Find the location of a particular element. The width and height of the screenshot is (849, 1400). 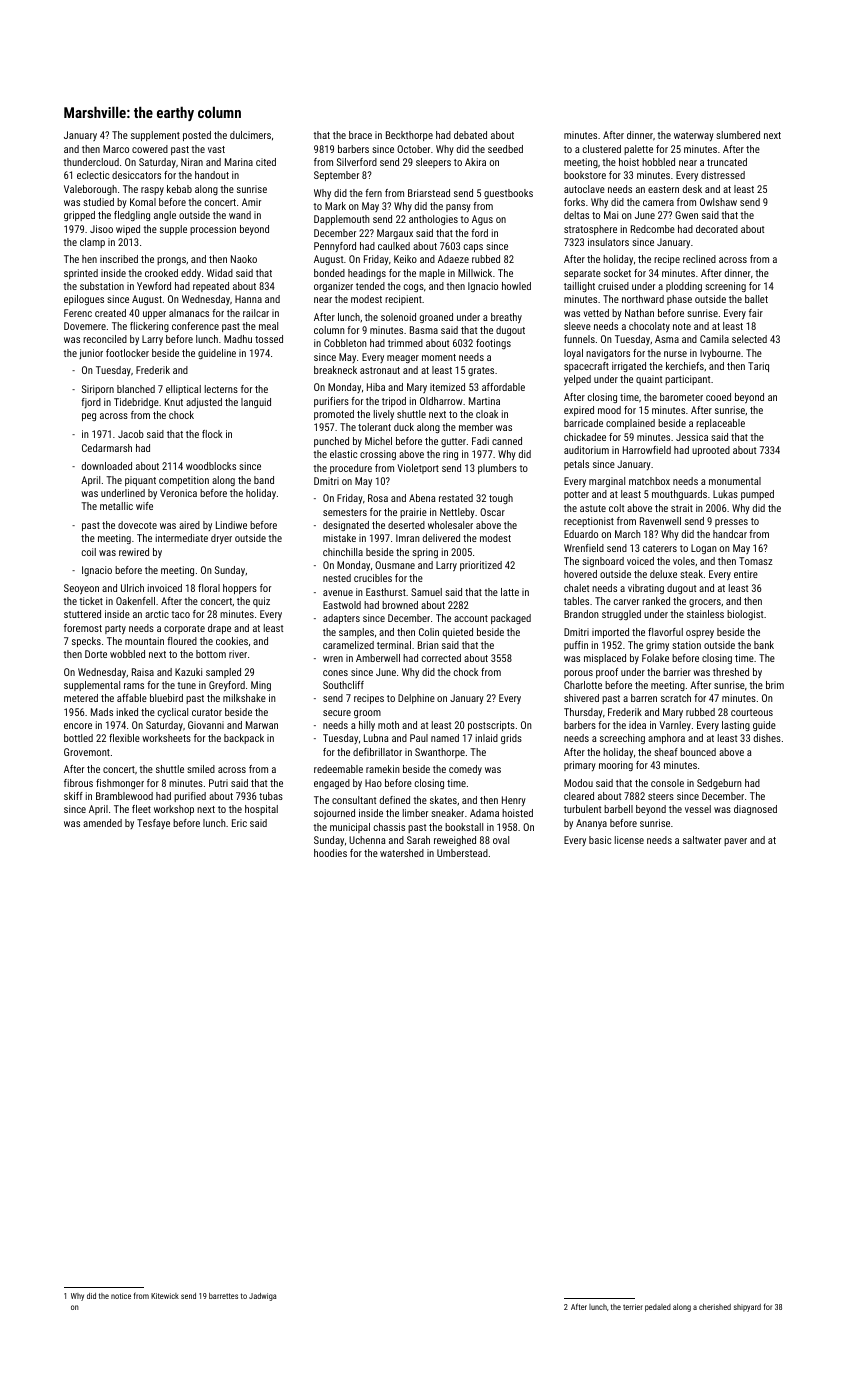

terrier is located at coordinates (633, 1307).
